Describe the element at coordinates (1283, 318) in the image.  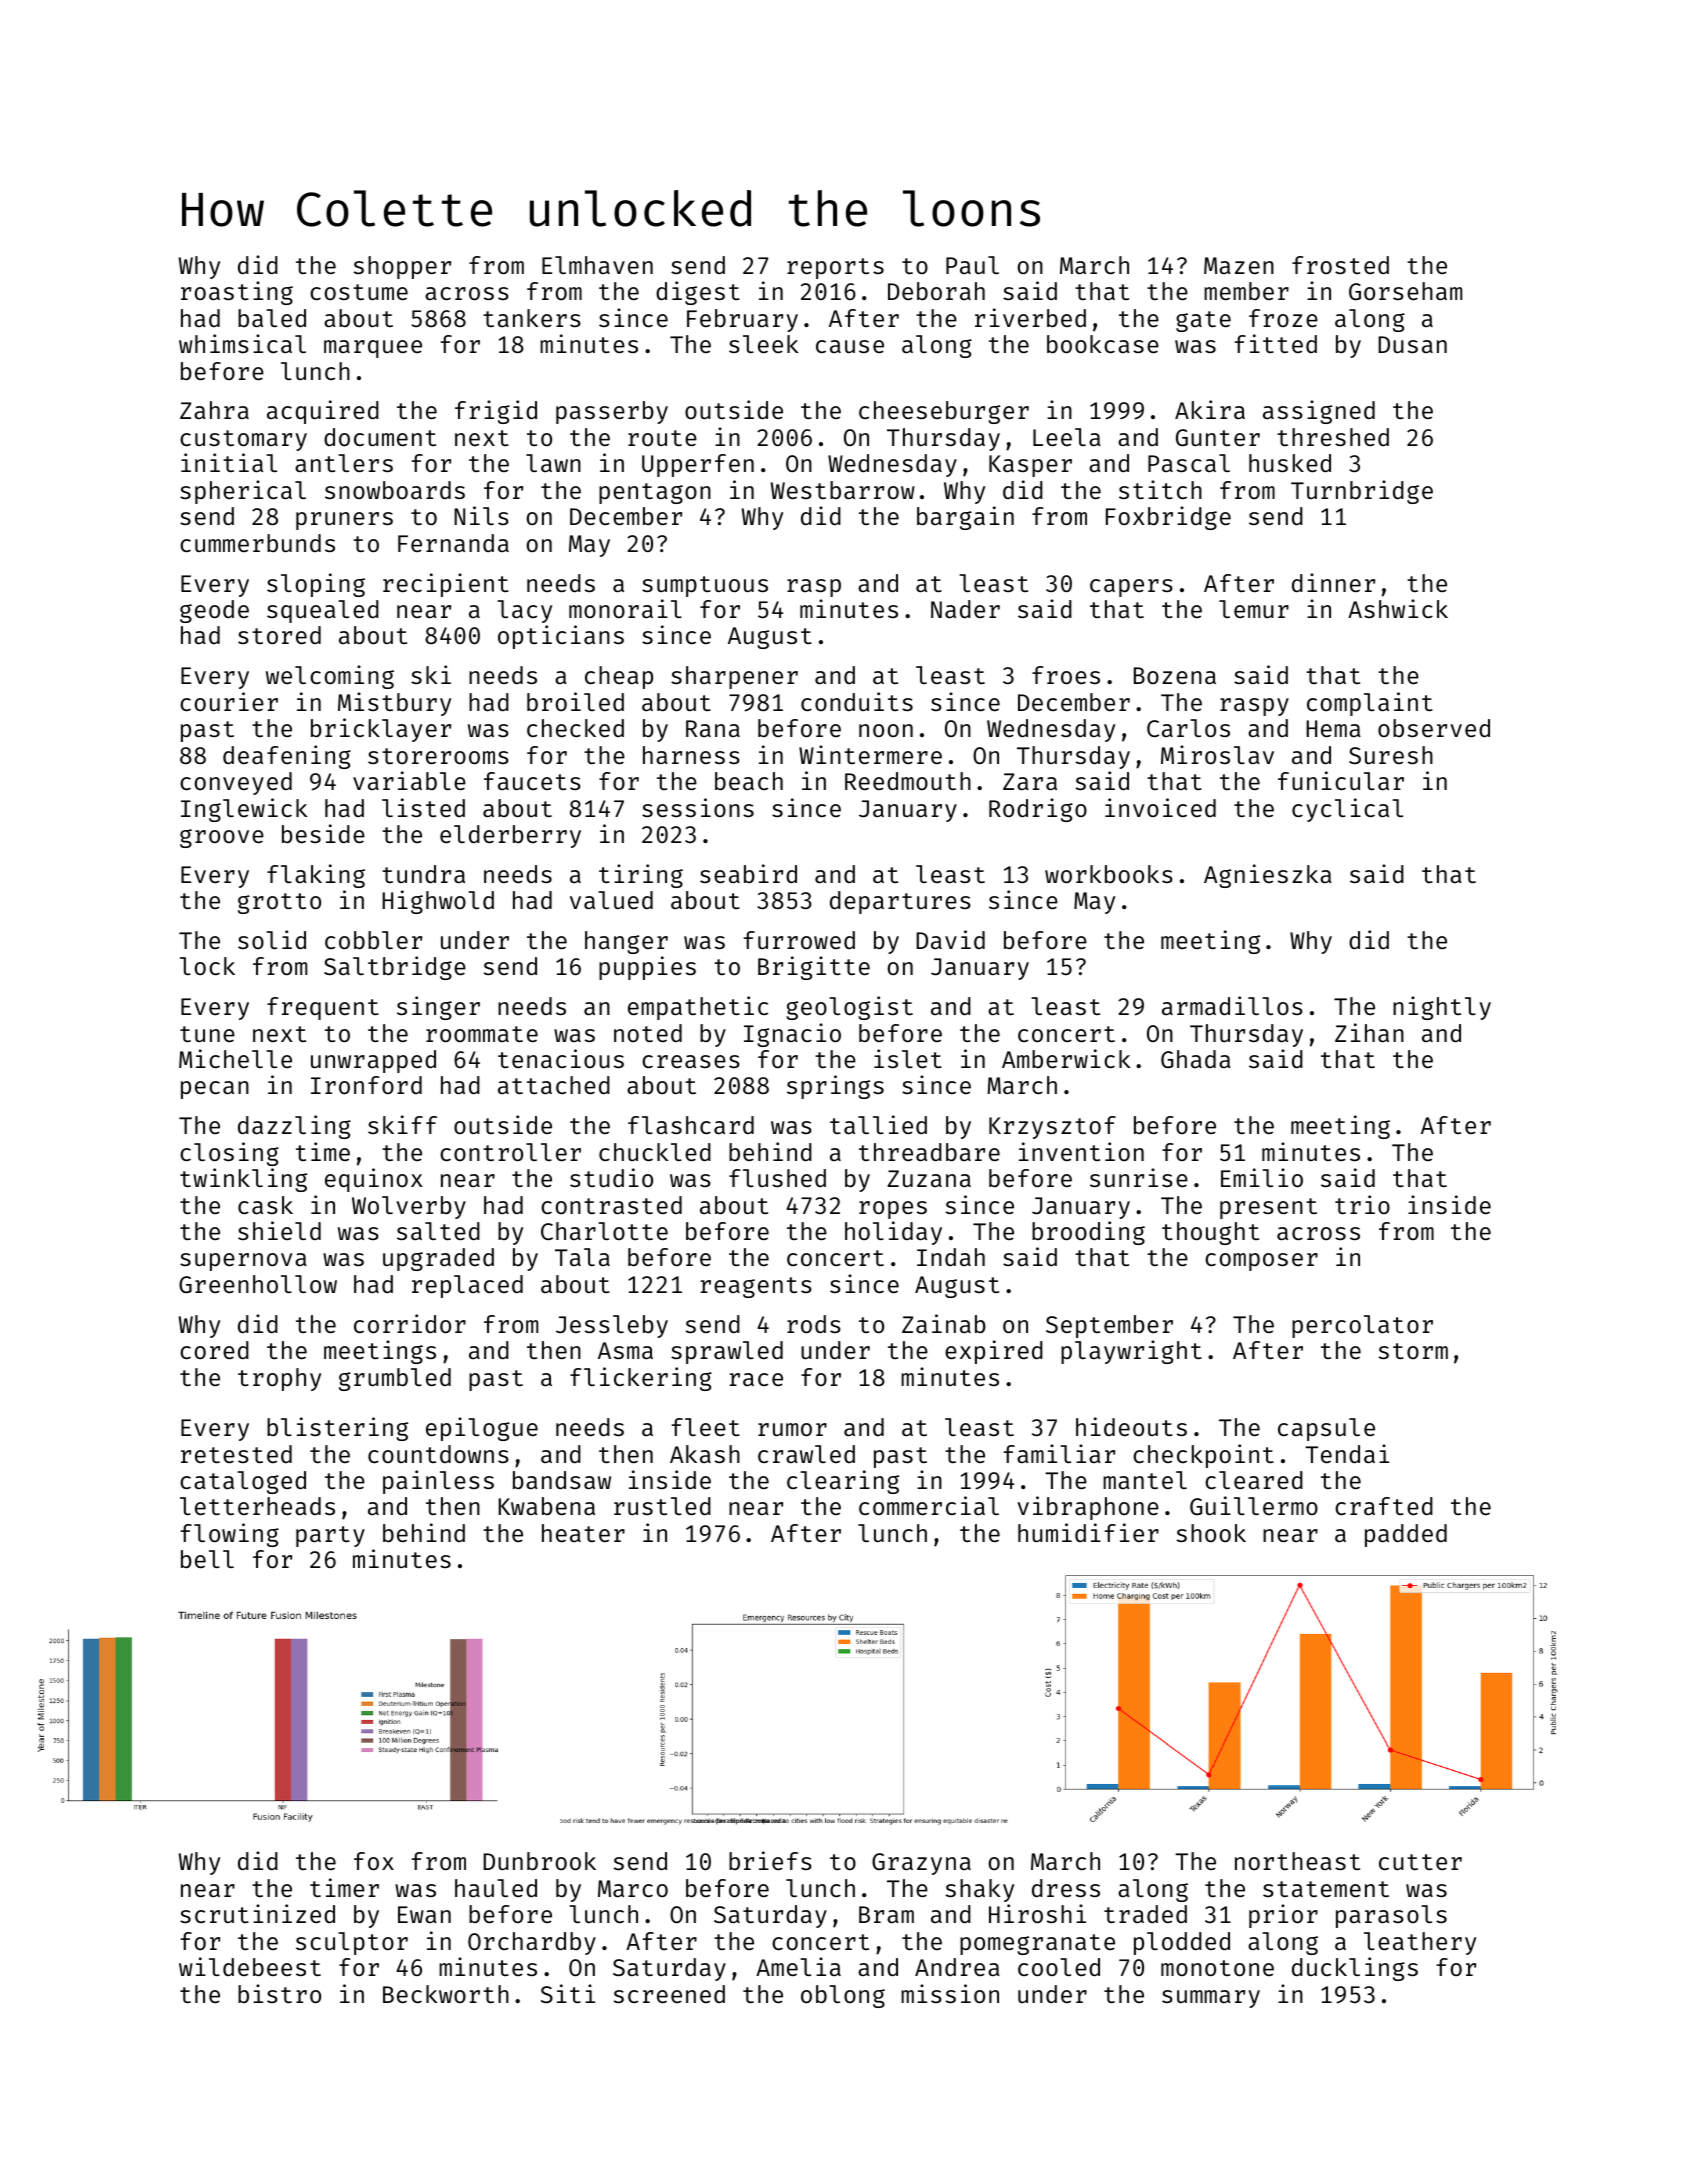
I see `froze` at that location.
